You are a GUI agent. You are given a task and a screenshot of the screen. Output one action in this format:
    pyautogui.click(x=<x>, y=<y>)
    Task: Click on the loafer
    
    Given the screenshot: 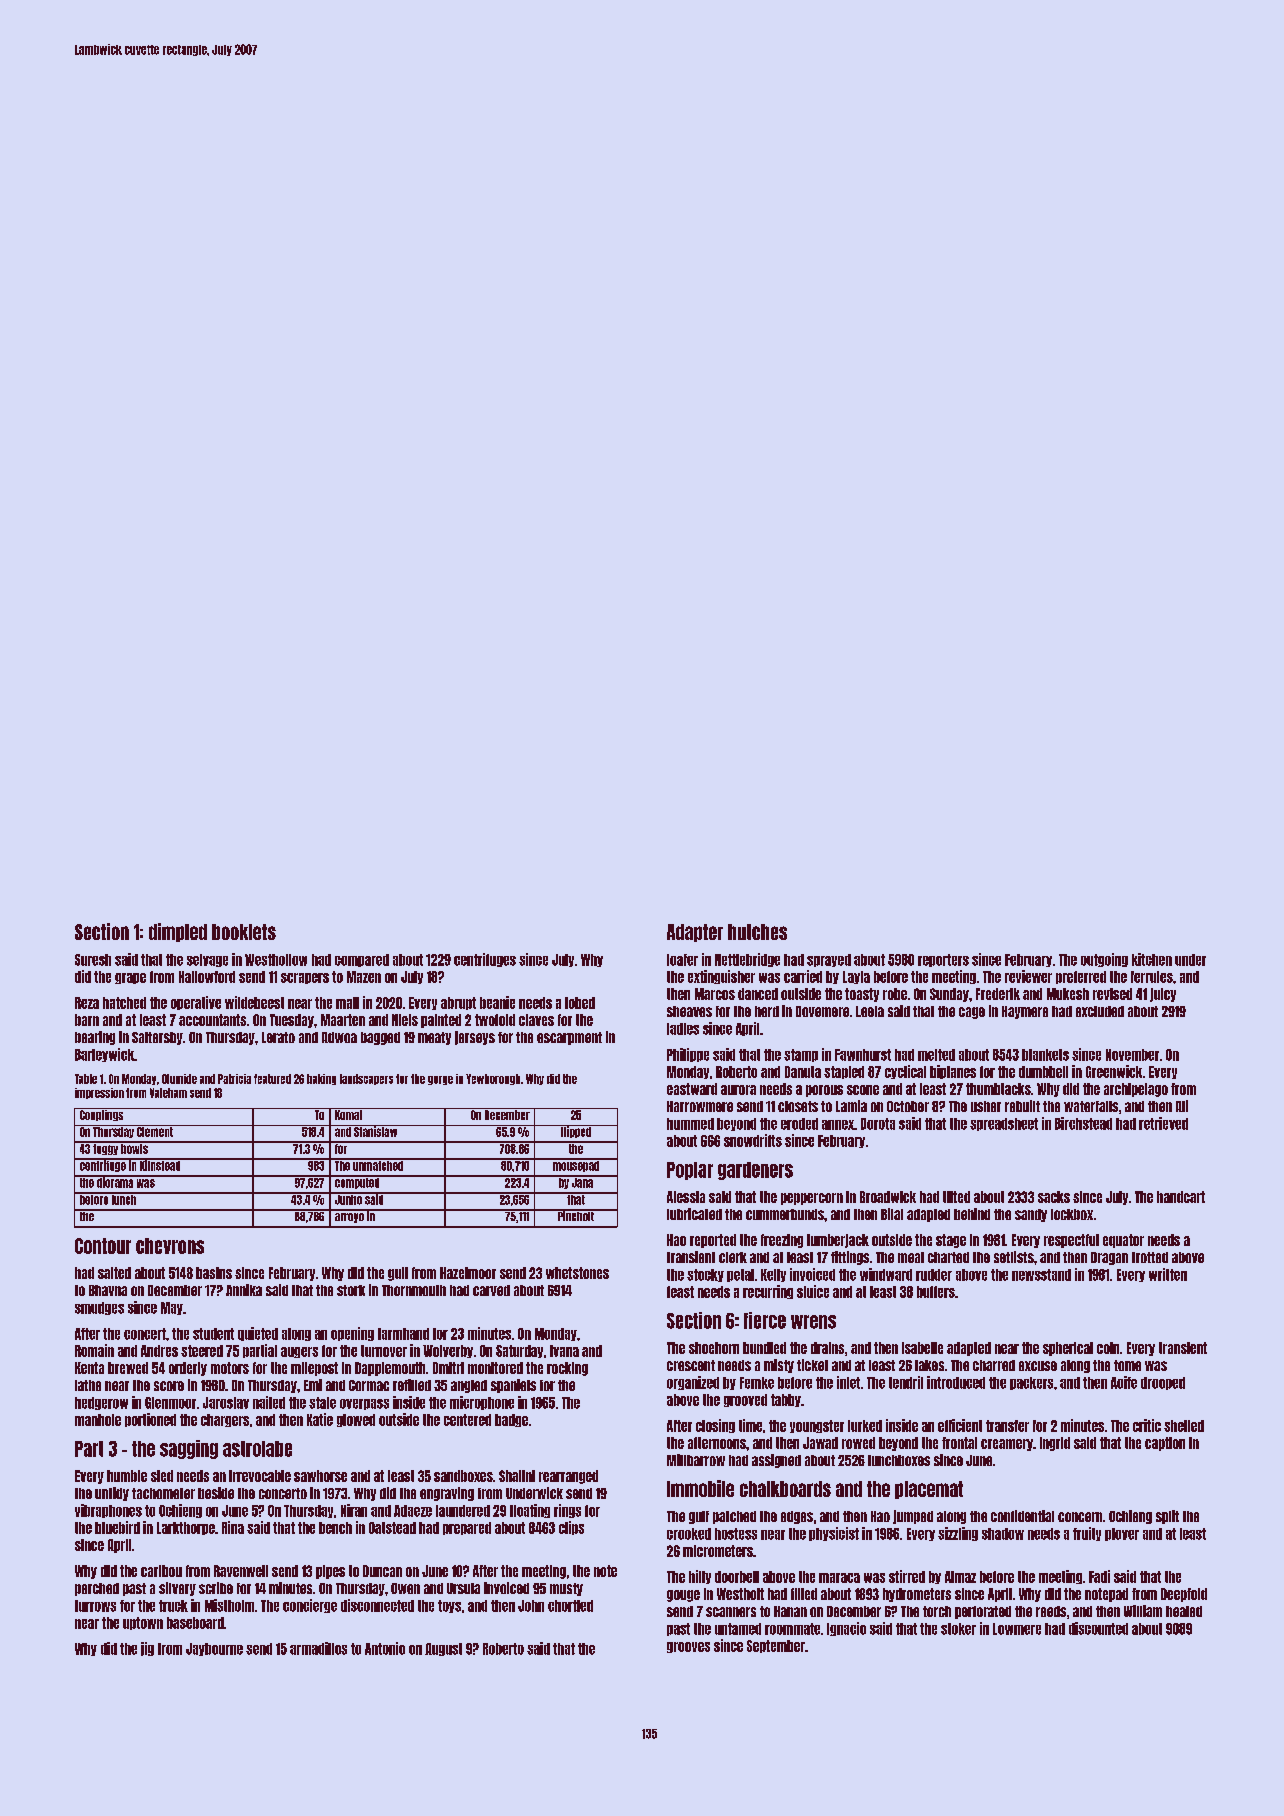 What is the action you would take?
    pyautogui.click(x=682, y=960)
